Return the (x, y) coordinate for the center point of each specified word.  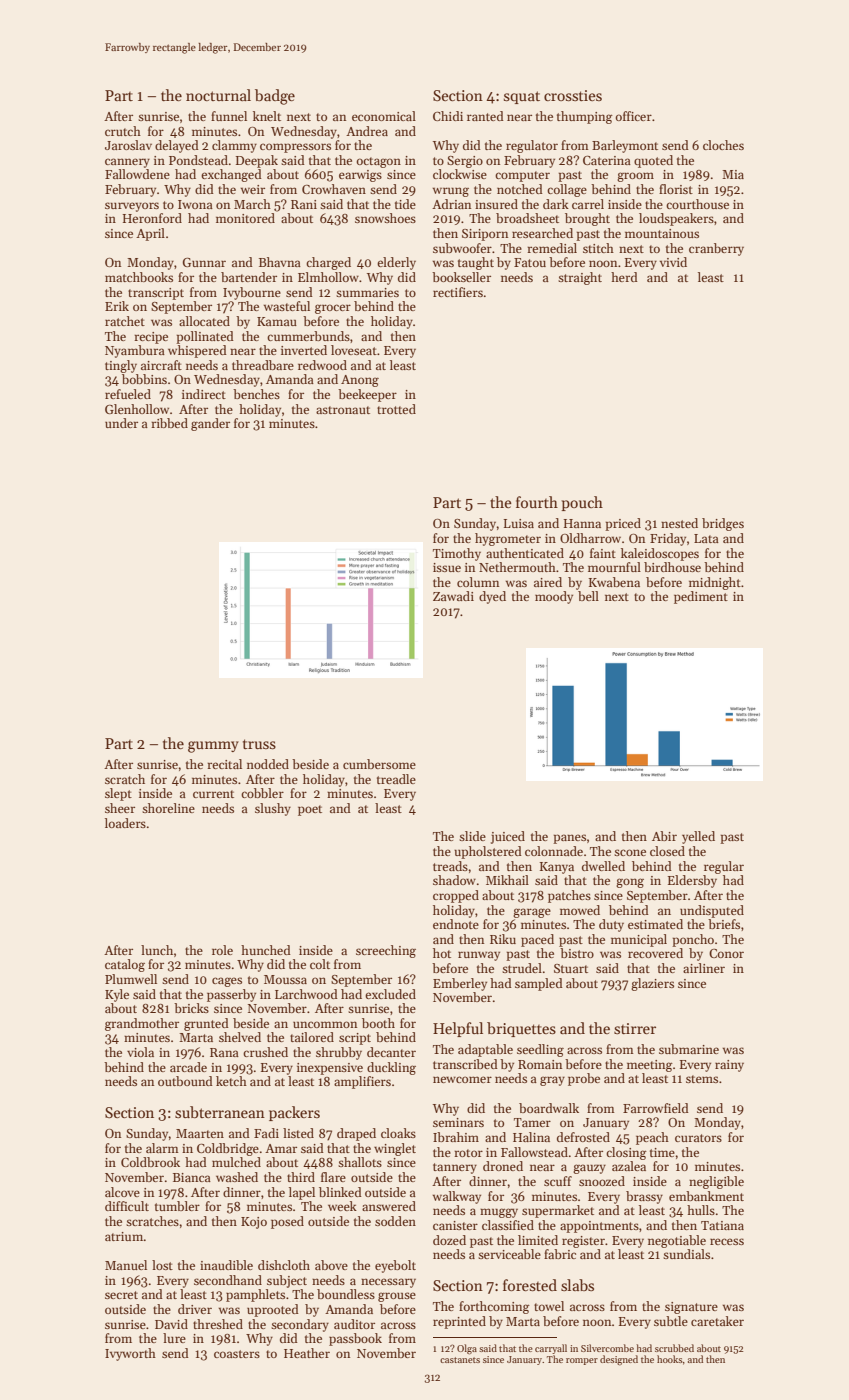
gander (210, 424)
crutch (123, 131)
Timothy (457, 554)
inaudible (226, 1265)
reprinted (459, 1322)
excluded (390, 994)
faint (603, 553)
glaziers (652, 984)
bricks (191, 1008)
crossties (573, 95)
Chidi (448, 116)
